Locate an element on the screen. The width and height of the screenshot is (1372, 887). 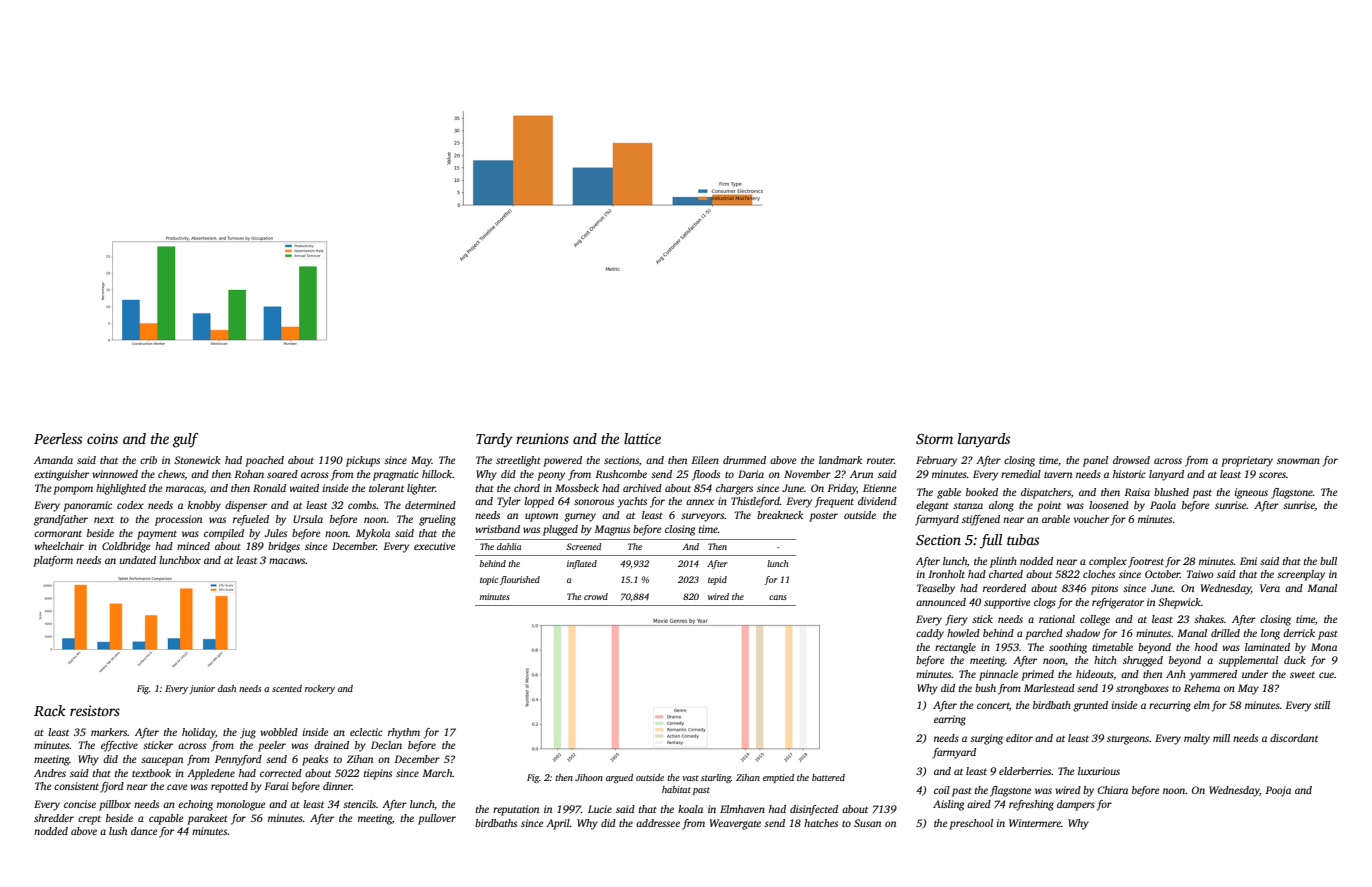
waited is located at coordinates (304, 488).
